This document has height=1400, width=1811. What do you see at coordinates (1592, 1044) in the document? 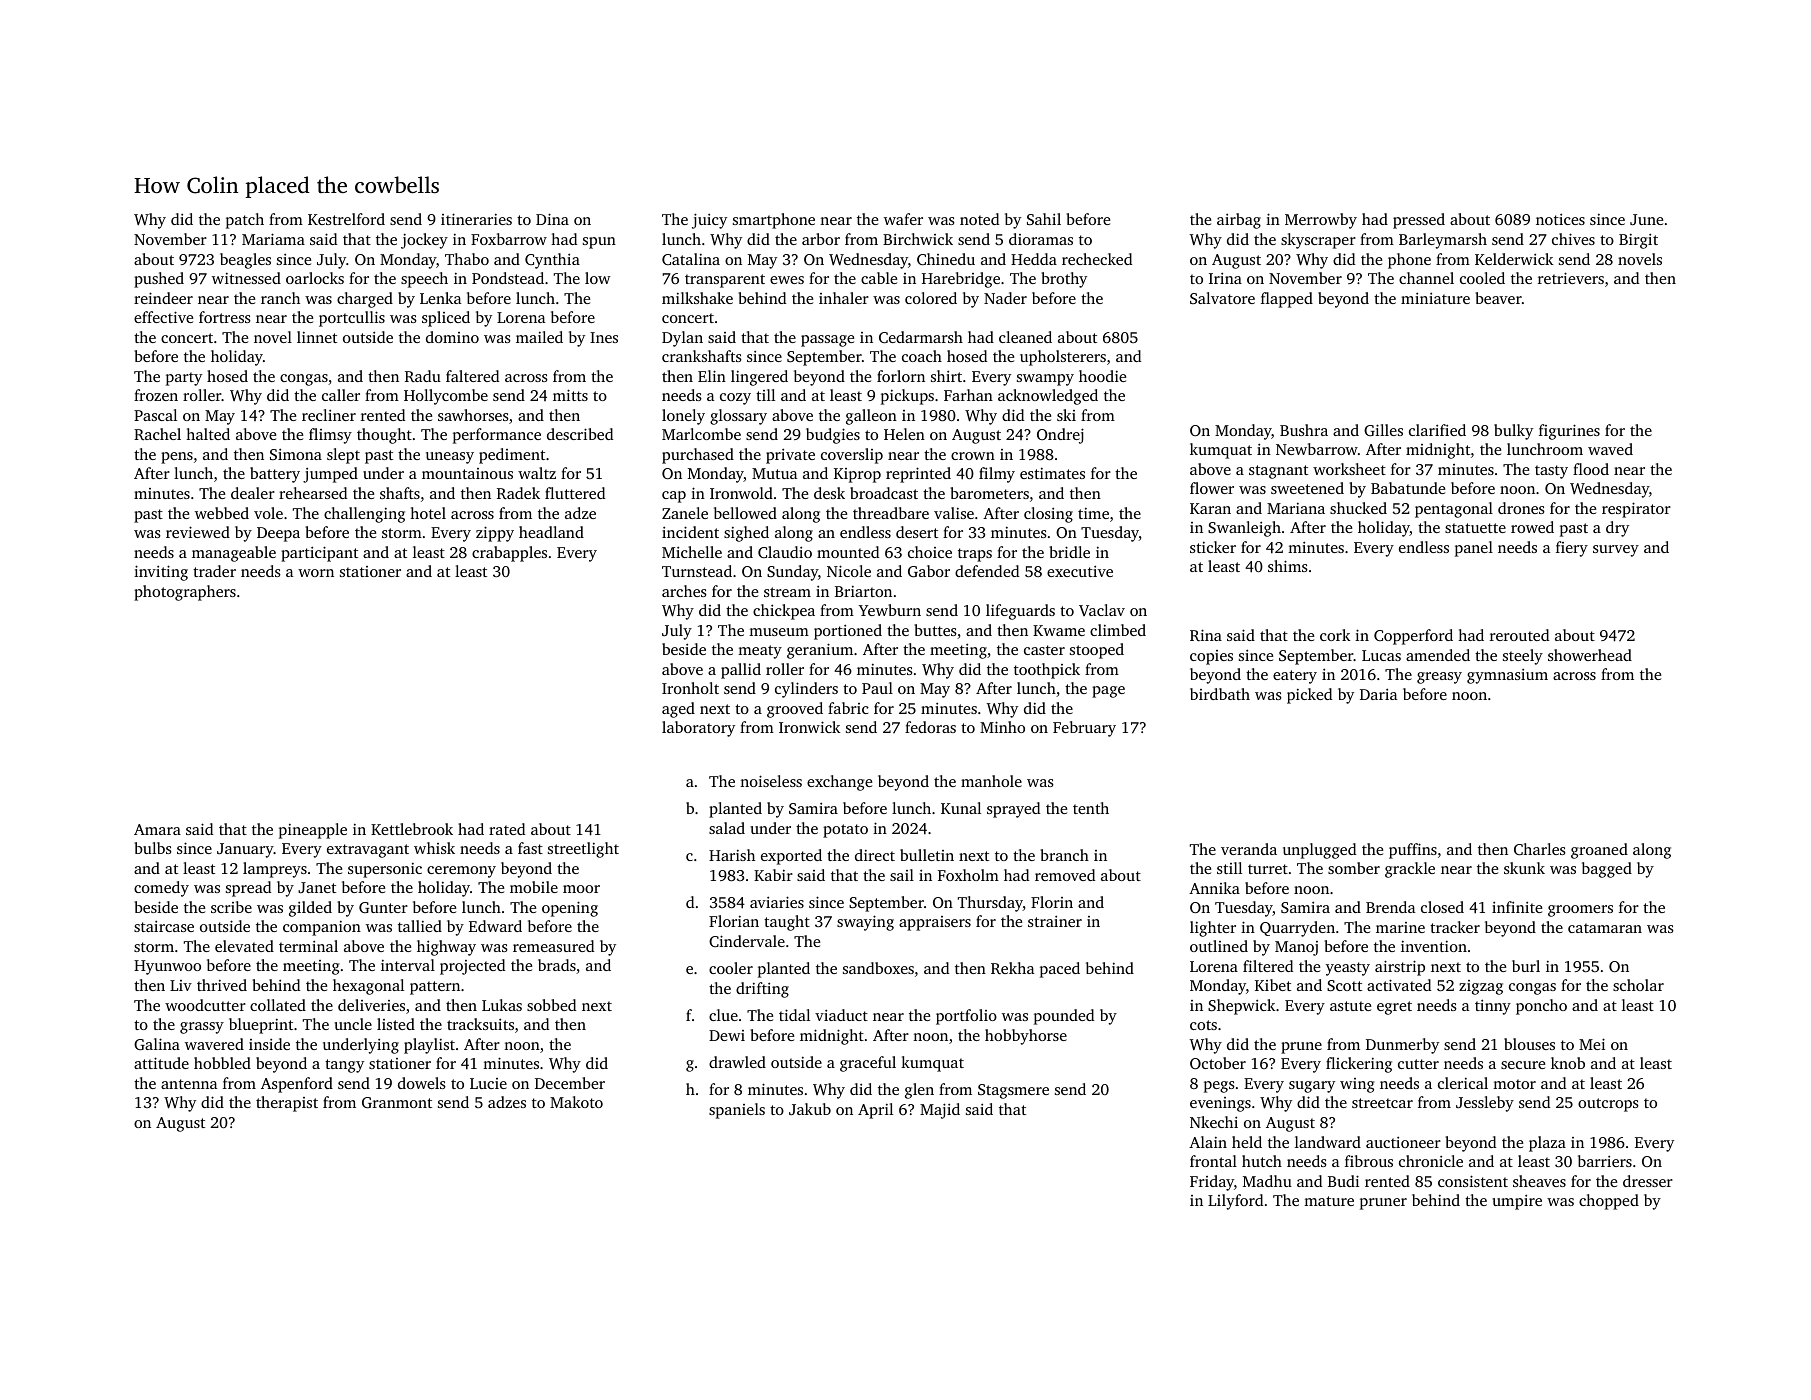
I see `Mei` at bounding box center [1592, 1044].
